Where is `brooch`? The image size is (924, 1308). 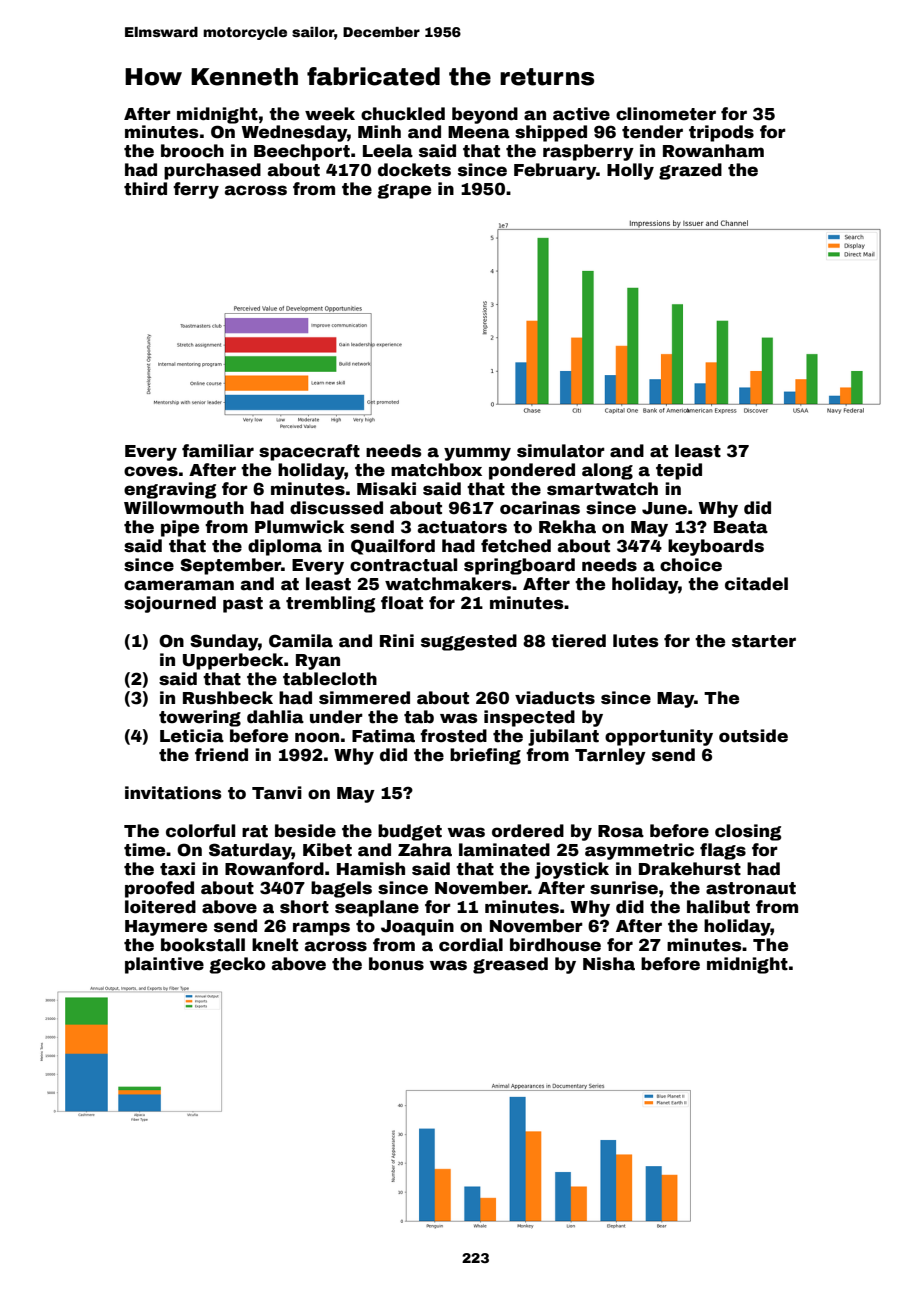
brooch is located at coordinates (192, 151).
